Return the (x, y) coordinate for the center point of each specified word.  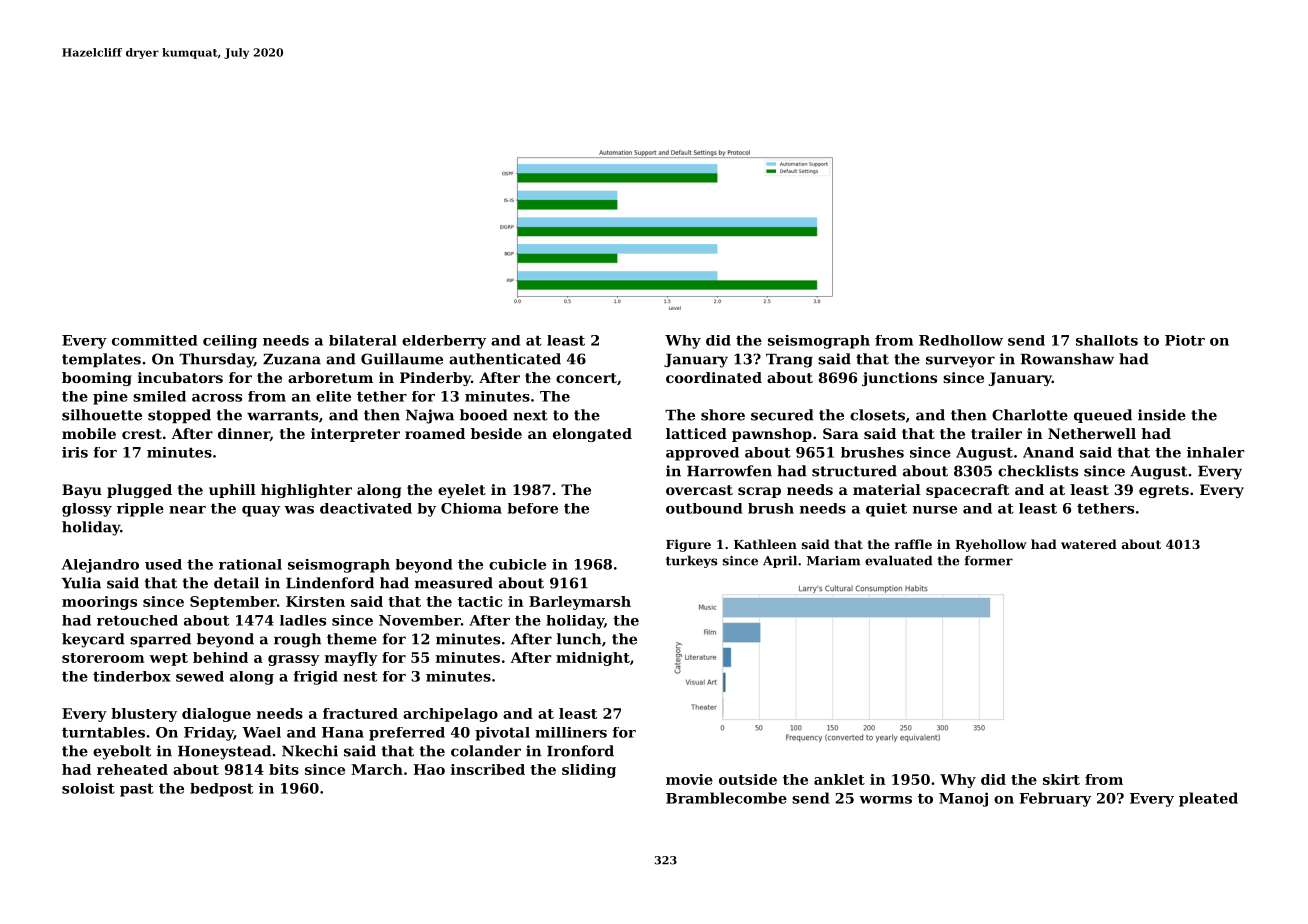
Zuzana (292, 359)
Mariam (833, 561)
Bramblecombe (726, 798)
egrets (1164, 491)
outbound (704, 508)
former (989, 561)
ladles (303, 620)
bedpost (221, 790)
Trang (789, 361)
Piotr (1185, 340)
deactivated (366, 508)
